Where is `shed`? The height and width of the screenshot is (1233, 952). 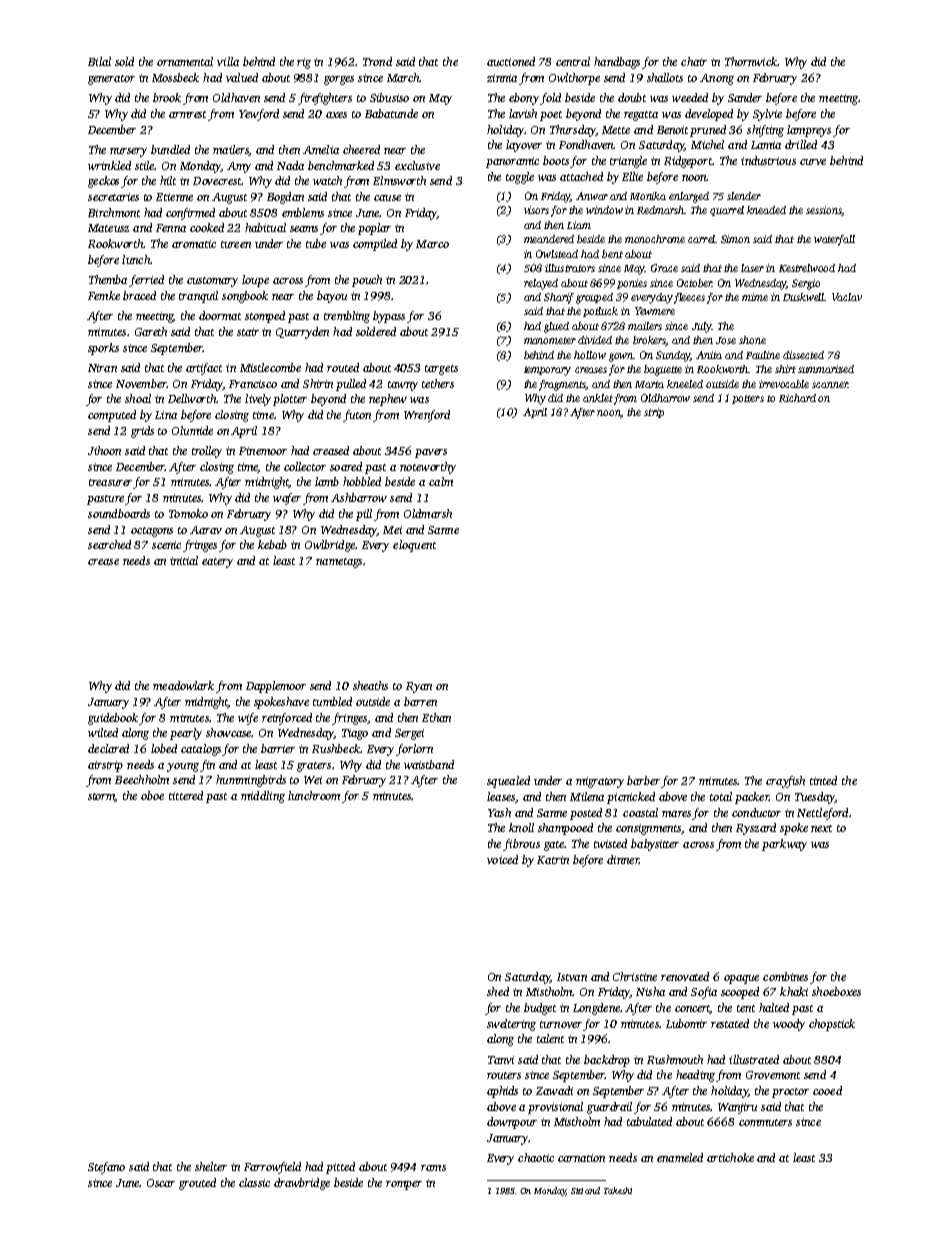
shed is located at coordinates (498, 991).
